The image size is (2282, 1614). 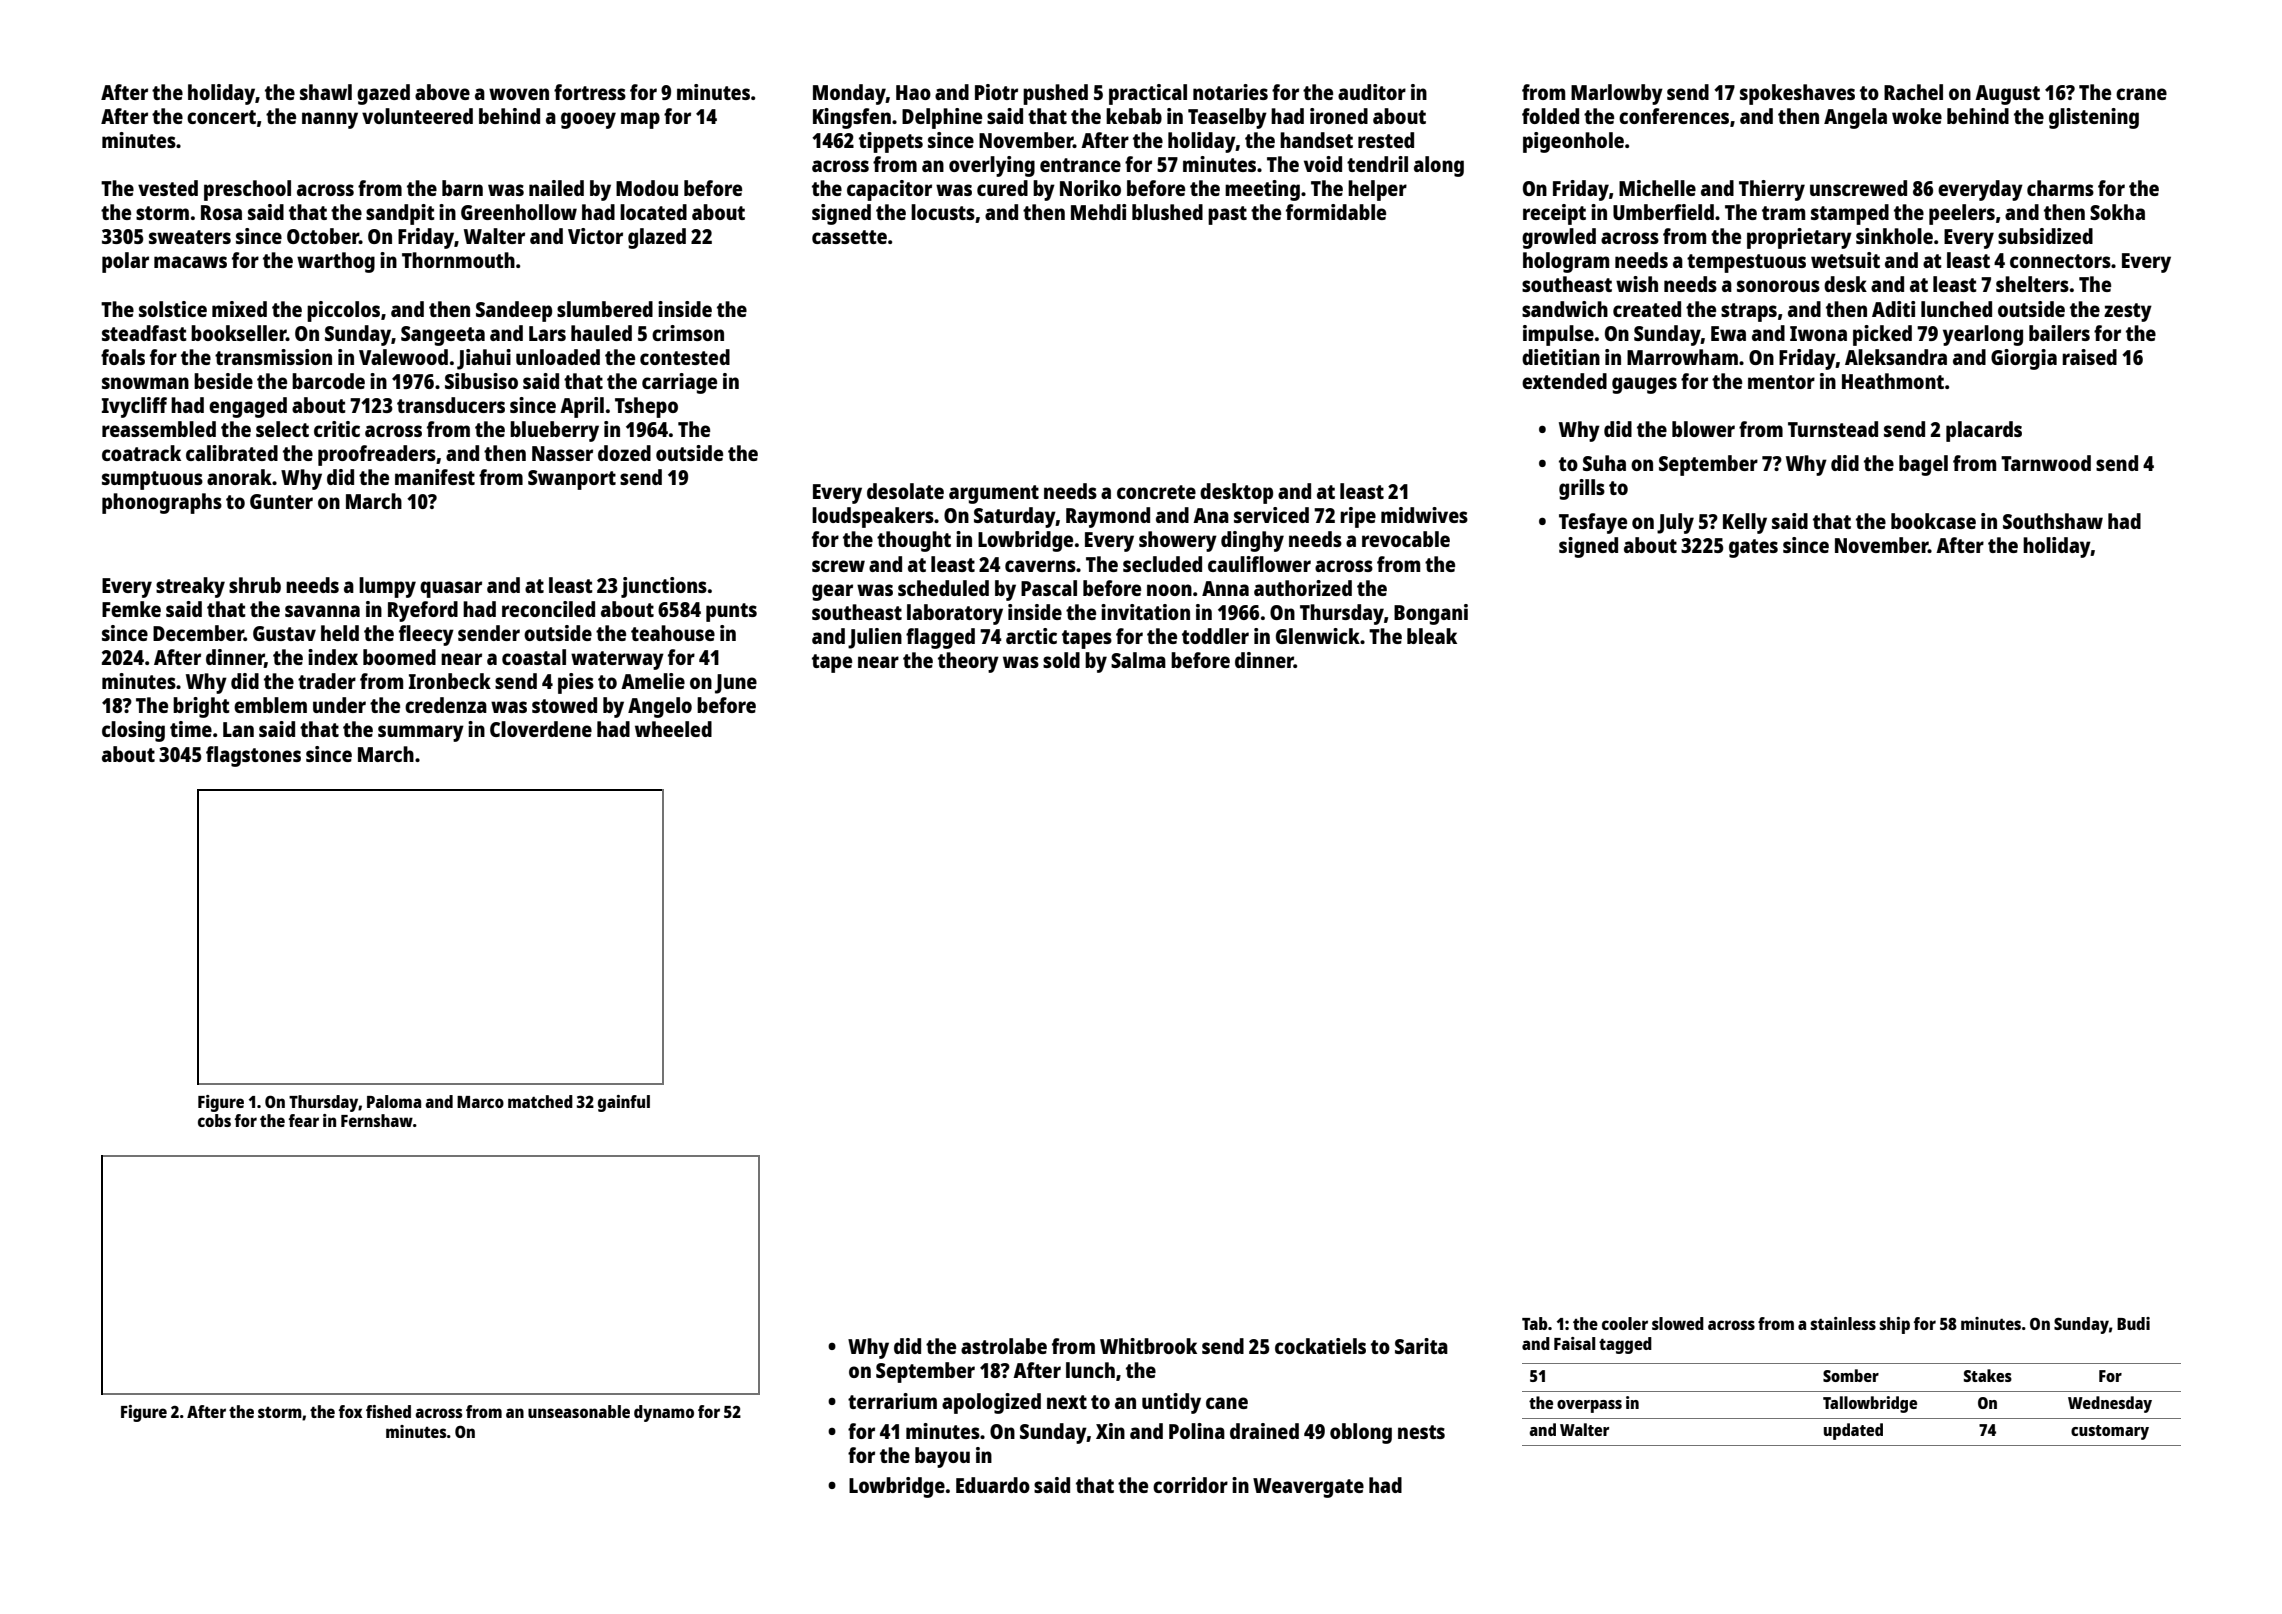 I want to click on tempestuous, so click(x=1746, y=263).
